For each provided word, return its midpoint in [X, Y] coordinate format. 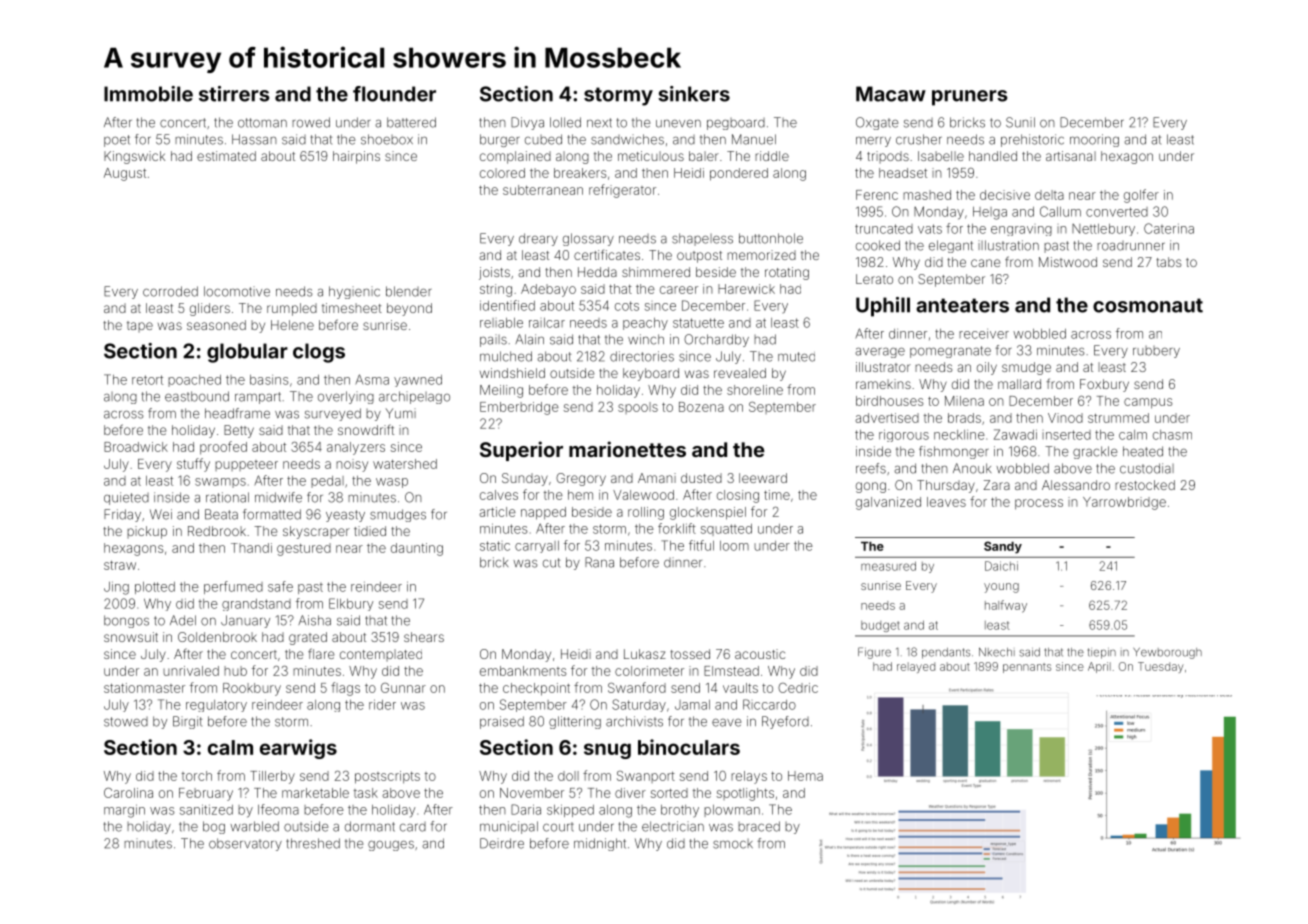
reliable [501, 323]
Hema [805, 776]
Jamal [692, 705]
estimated [226, 156]
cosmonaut [1148, 305]
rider [382, 704]
